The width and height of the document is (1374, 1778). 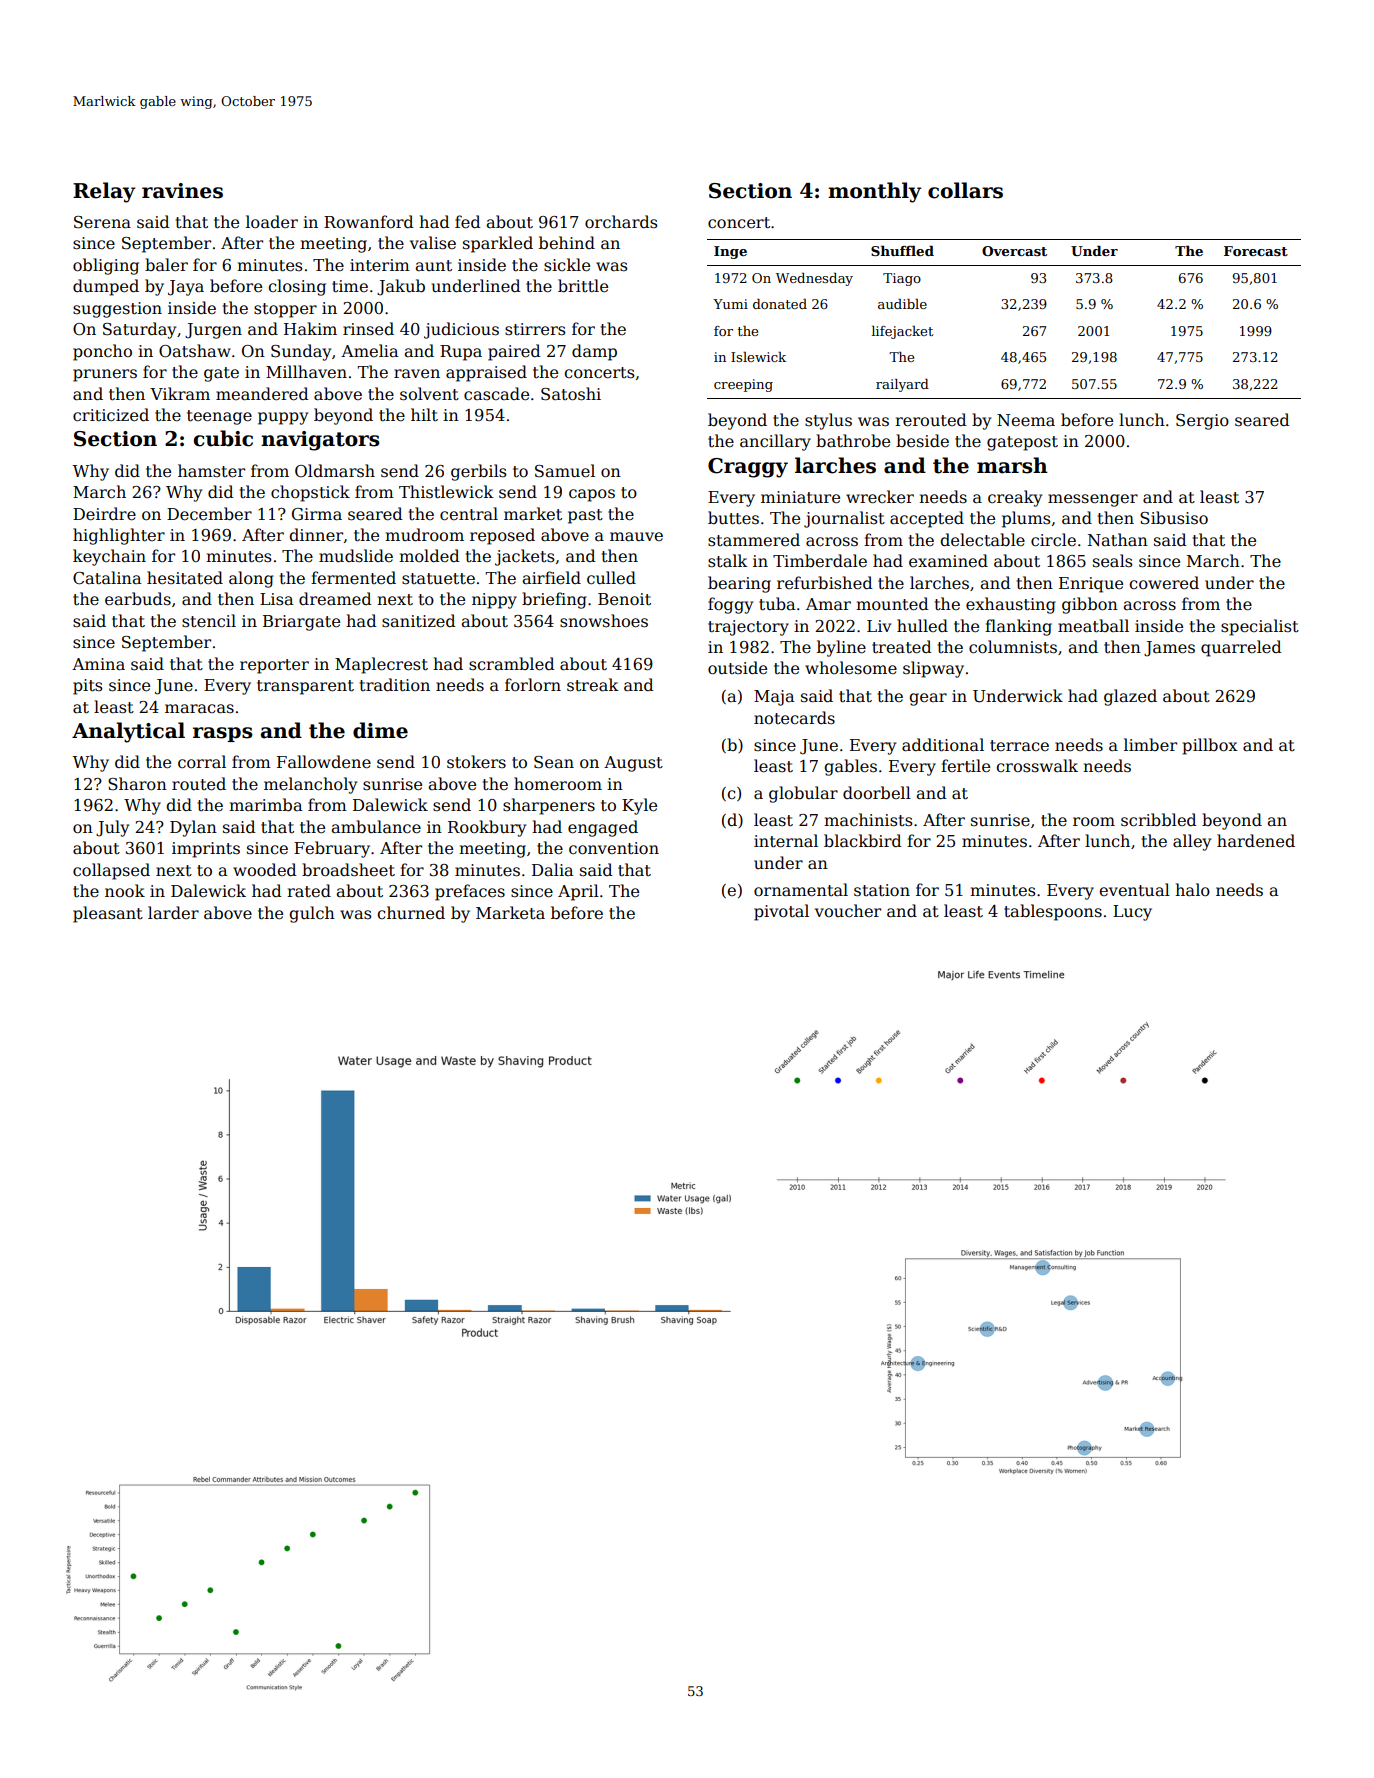 What do you see at coordinates (312, 914) in the document?
I see `gulch` at bounding box center [312, 914].
